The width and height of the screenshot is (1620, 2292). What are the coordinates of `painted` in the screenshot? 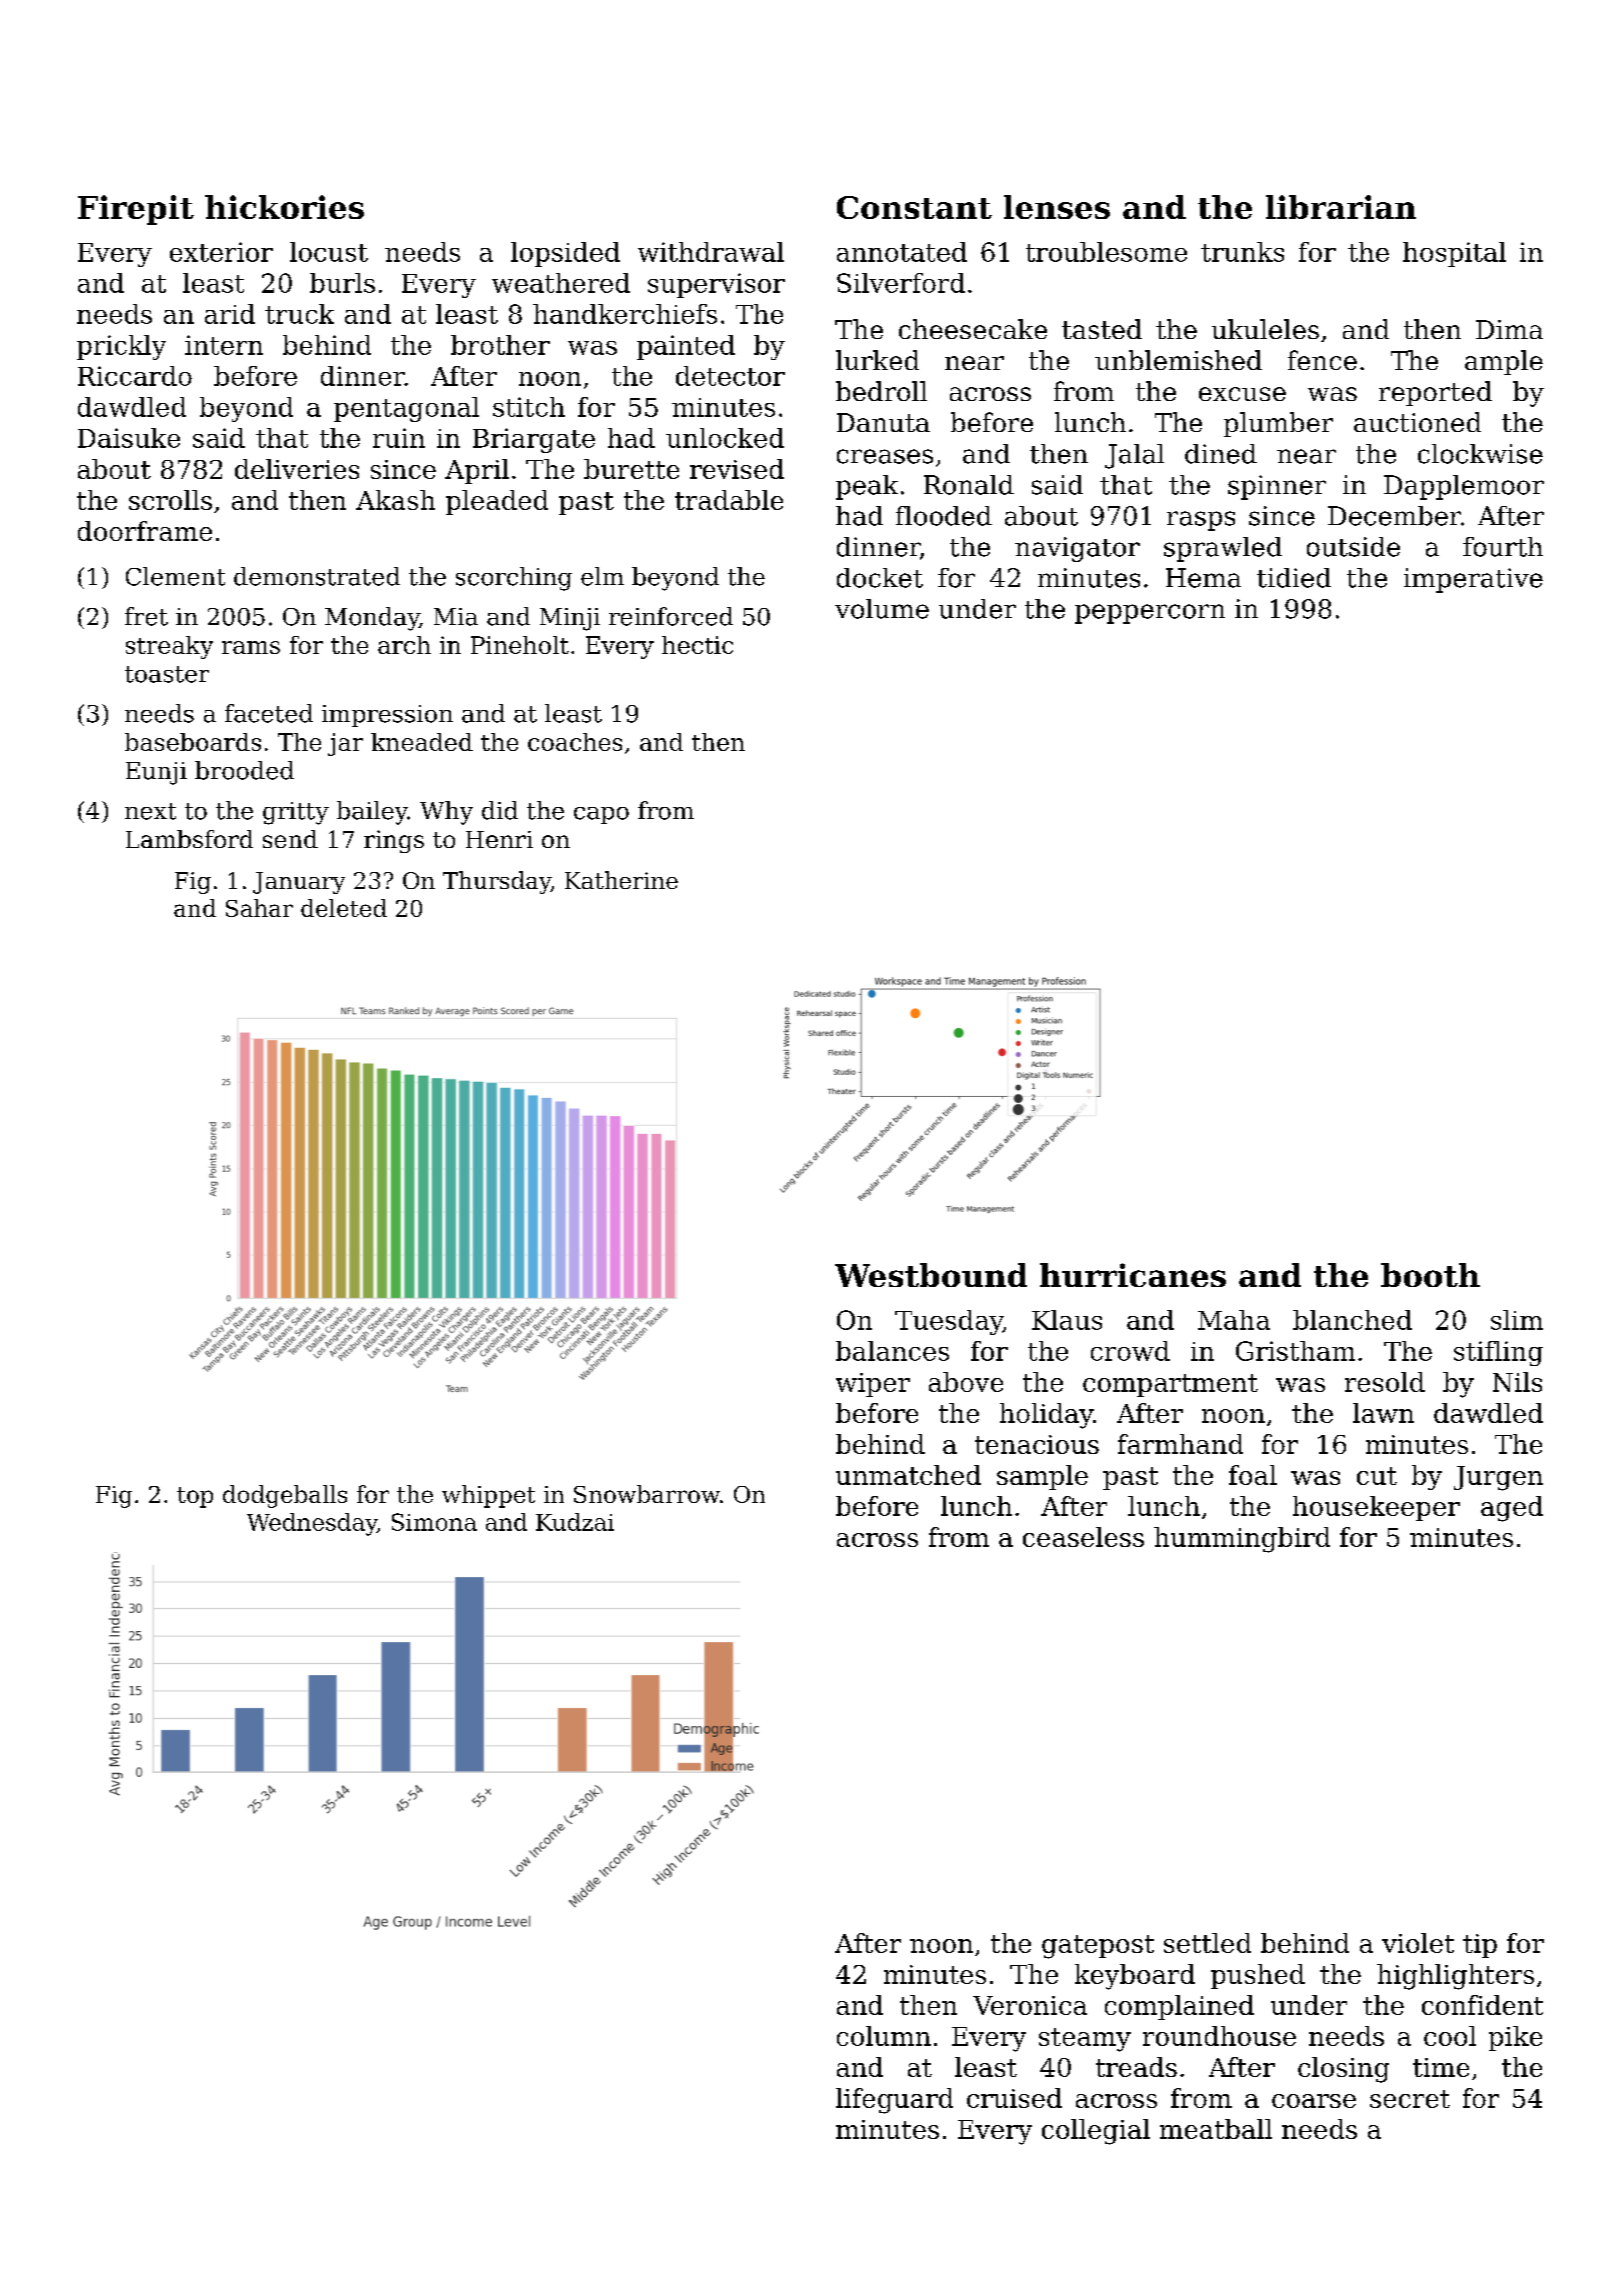 It's located at (686, 347).
